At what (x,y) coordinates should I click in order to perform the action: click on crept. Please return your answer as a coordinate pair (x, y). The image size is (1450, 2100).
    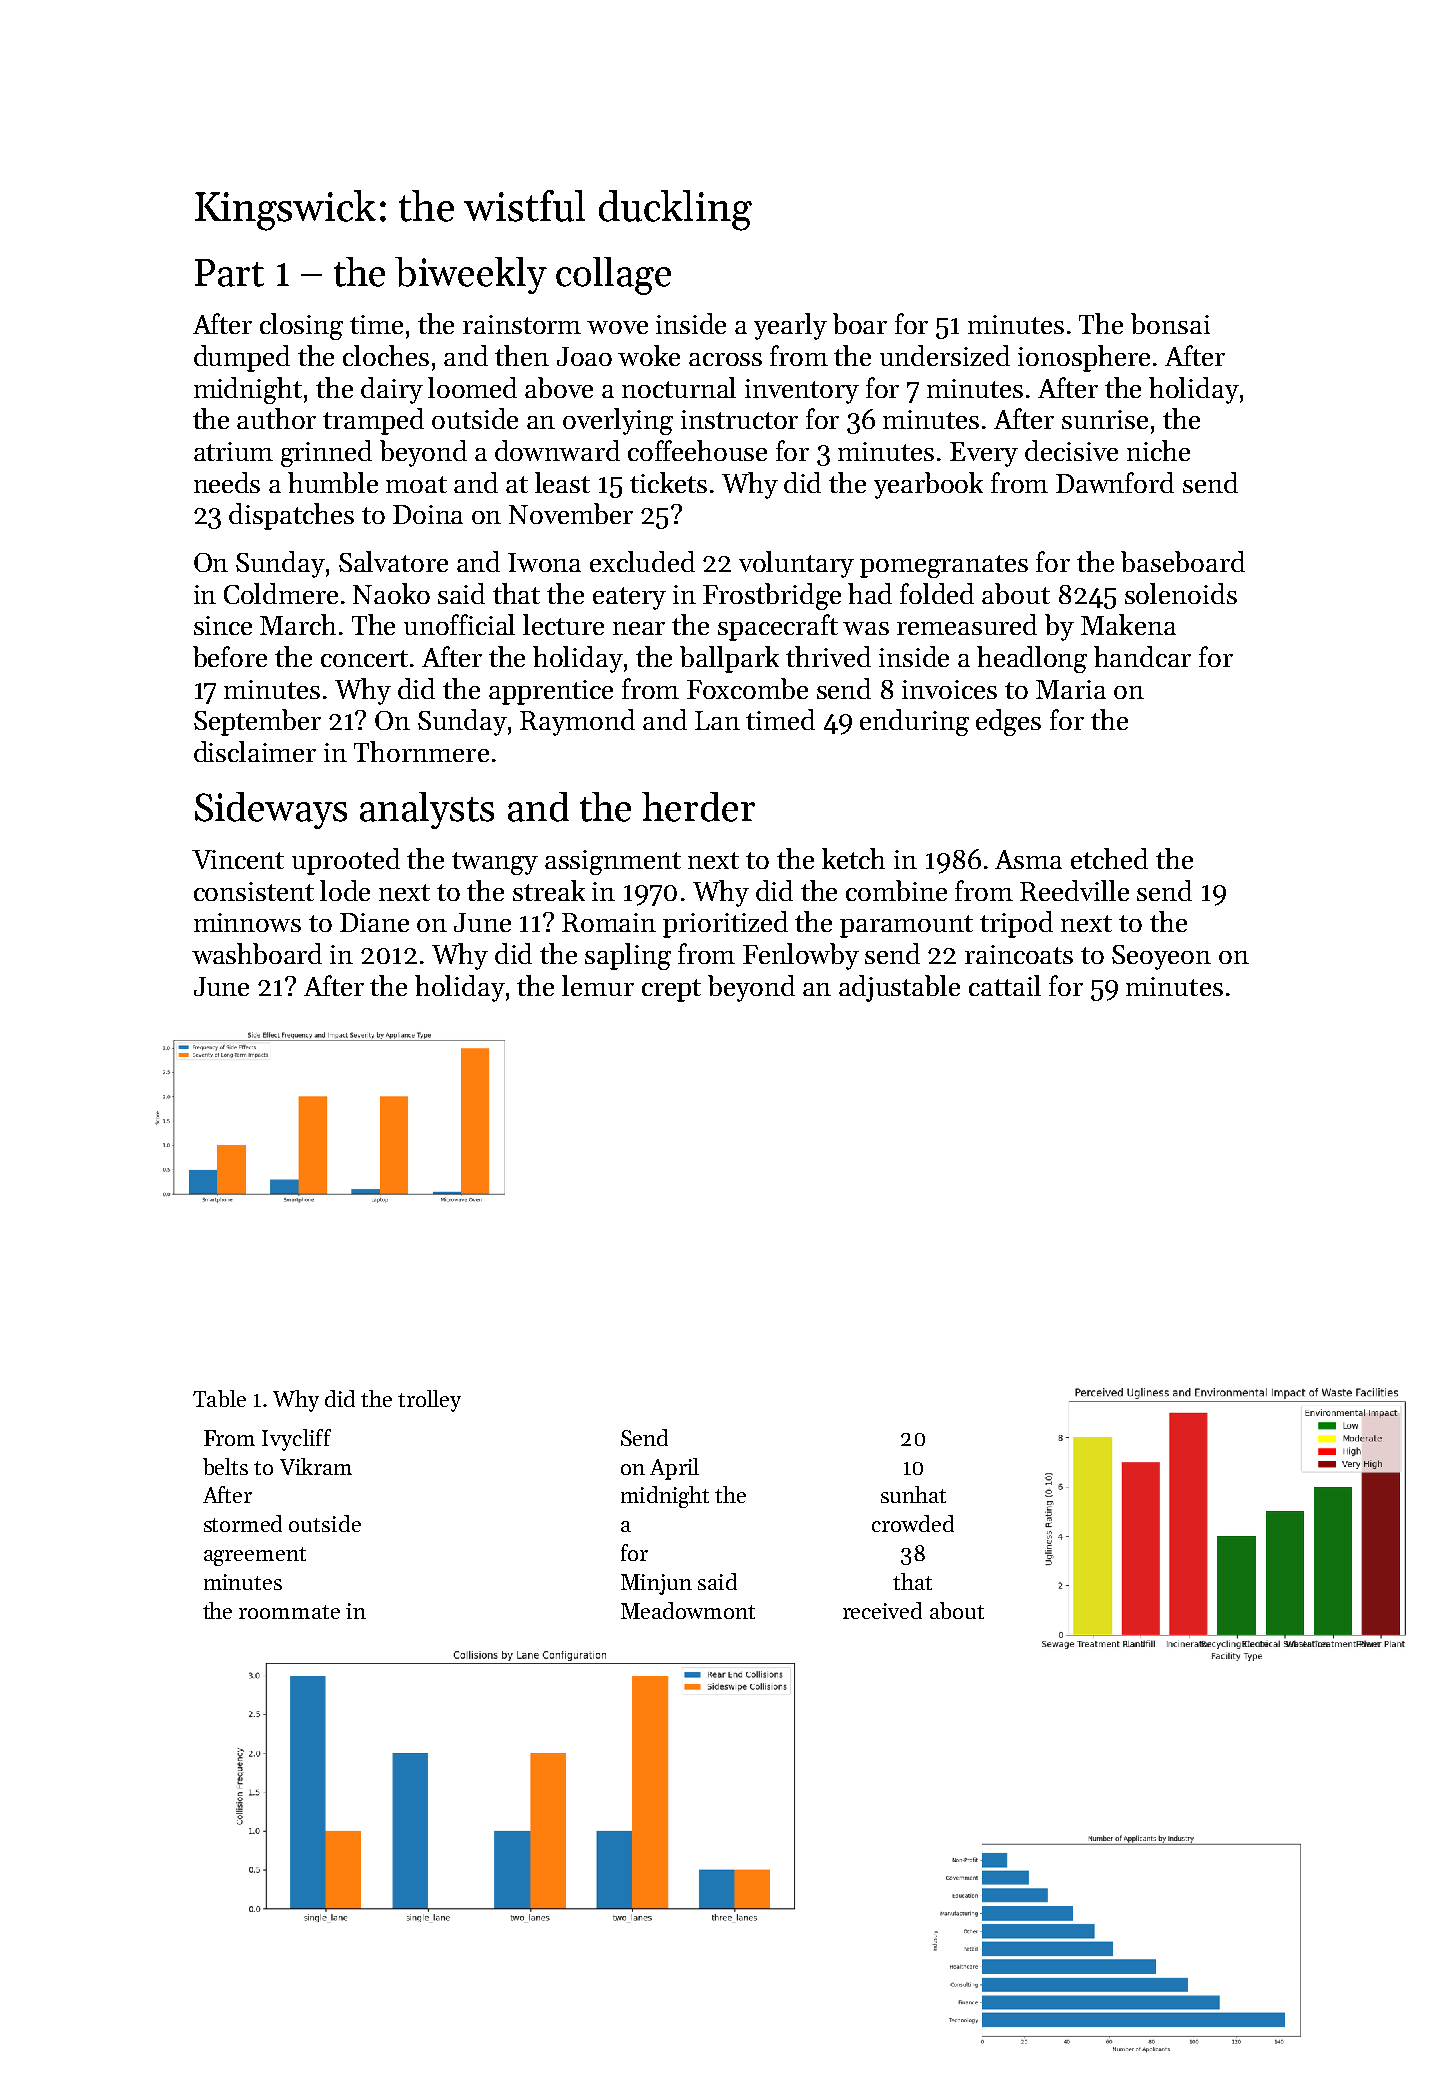
    Looking at the image, I should click on (671, 990).
